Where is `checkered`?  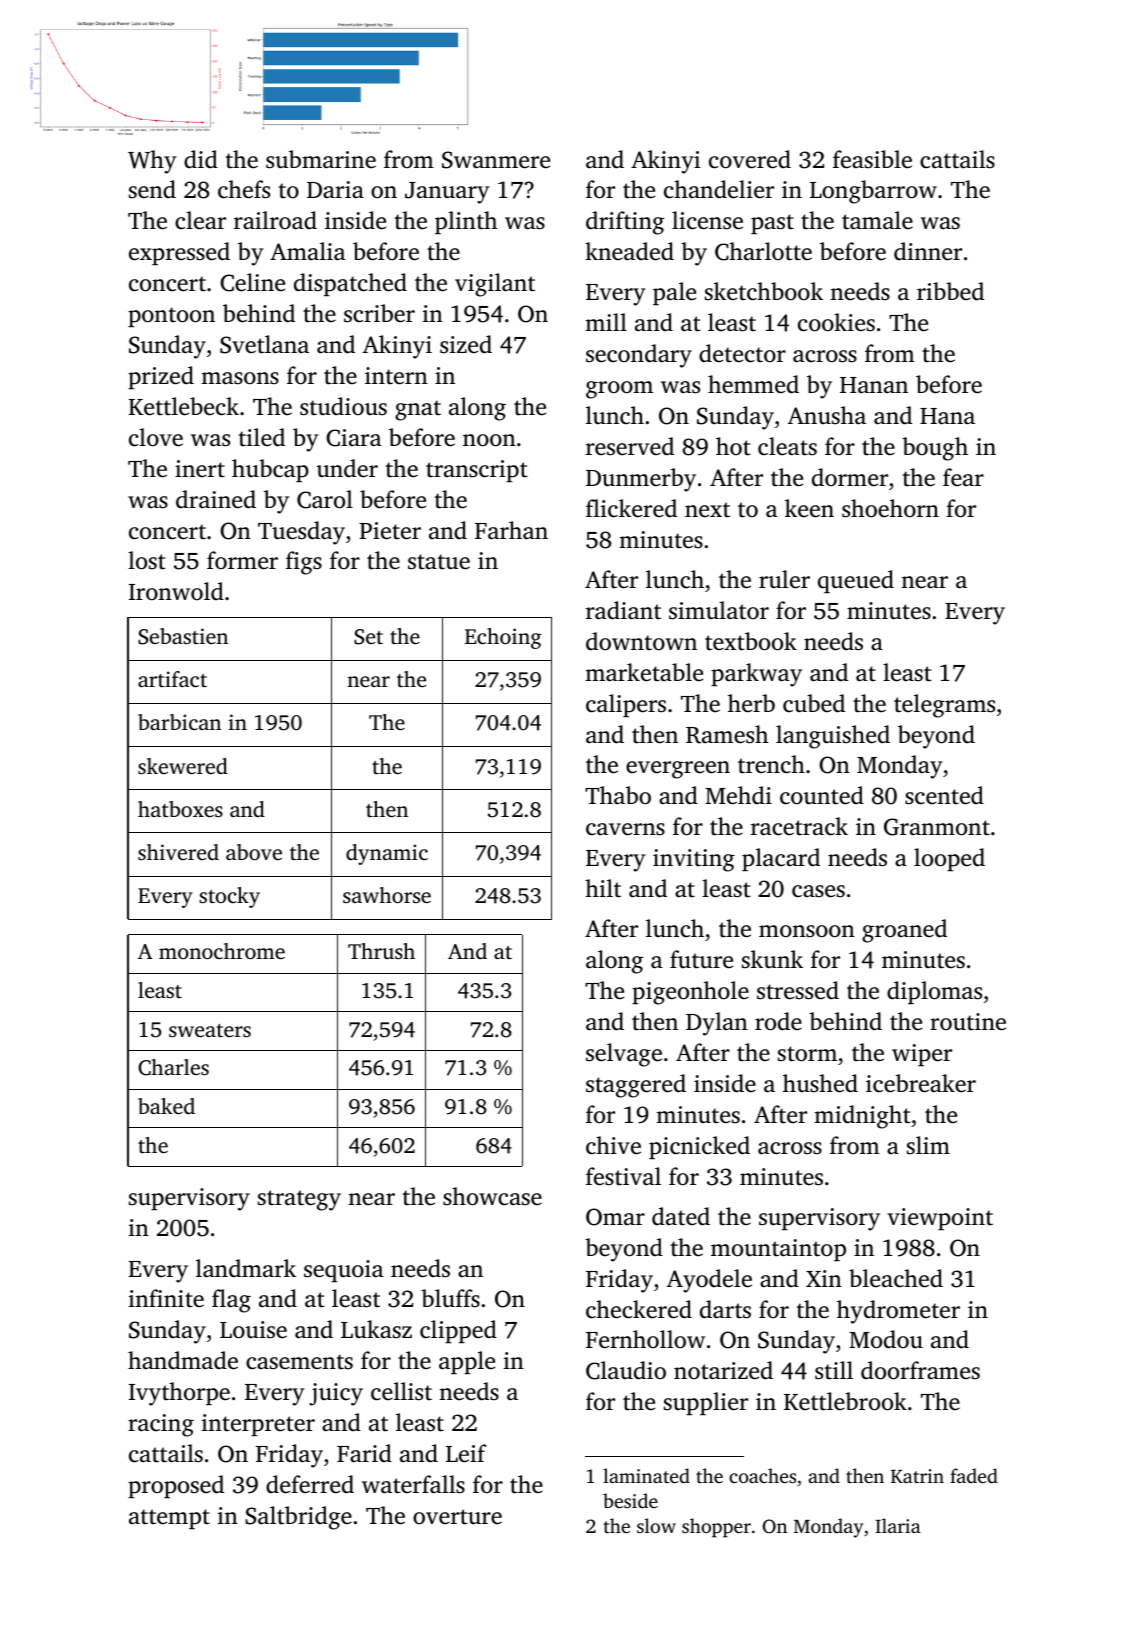
checkered is located at coordinates (639, 1309).
